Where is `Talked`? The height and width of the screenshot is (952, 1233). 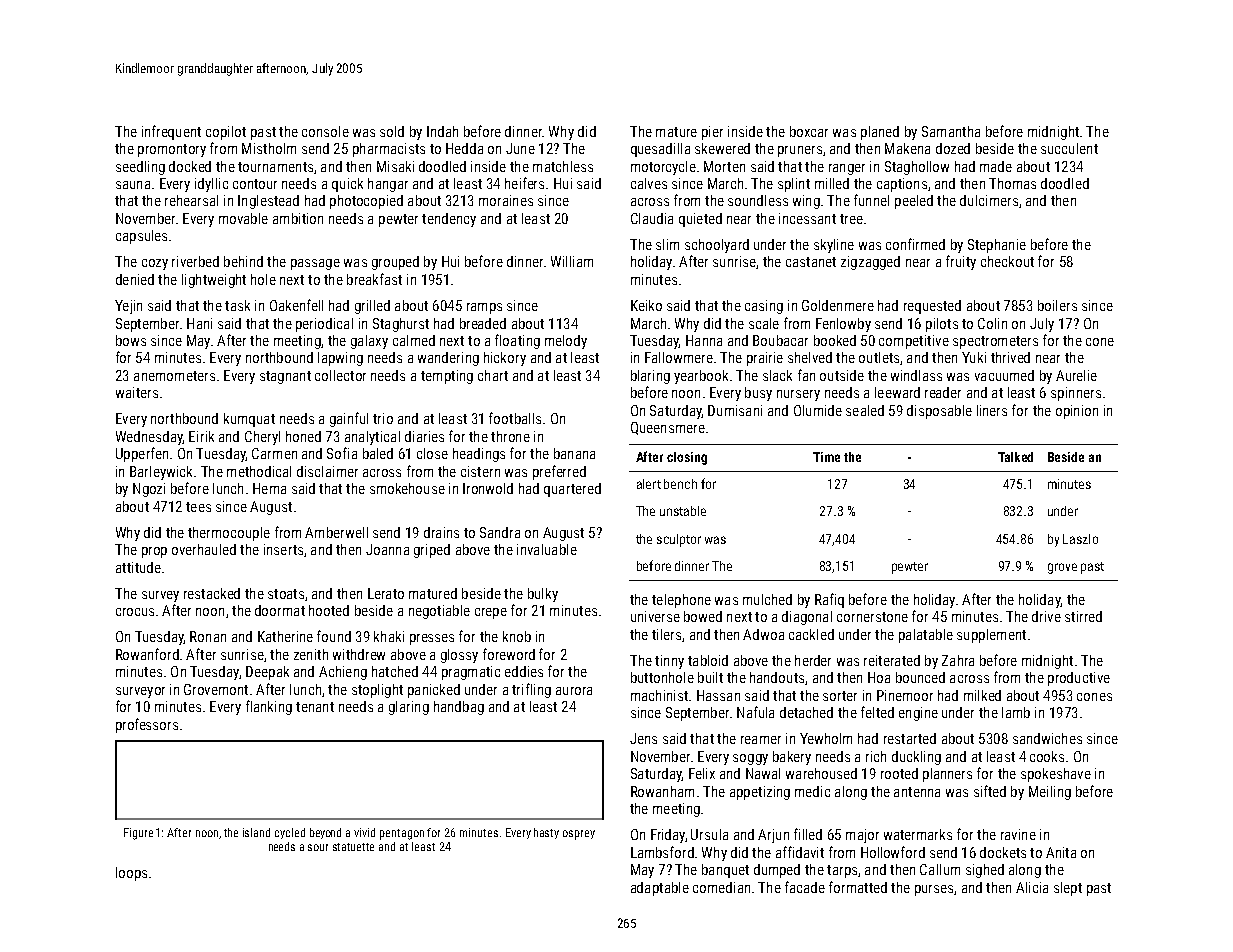
Talked is located at coordinates (1015, 457).
